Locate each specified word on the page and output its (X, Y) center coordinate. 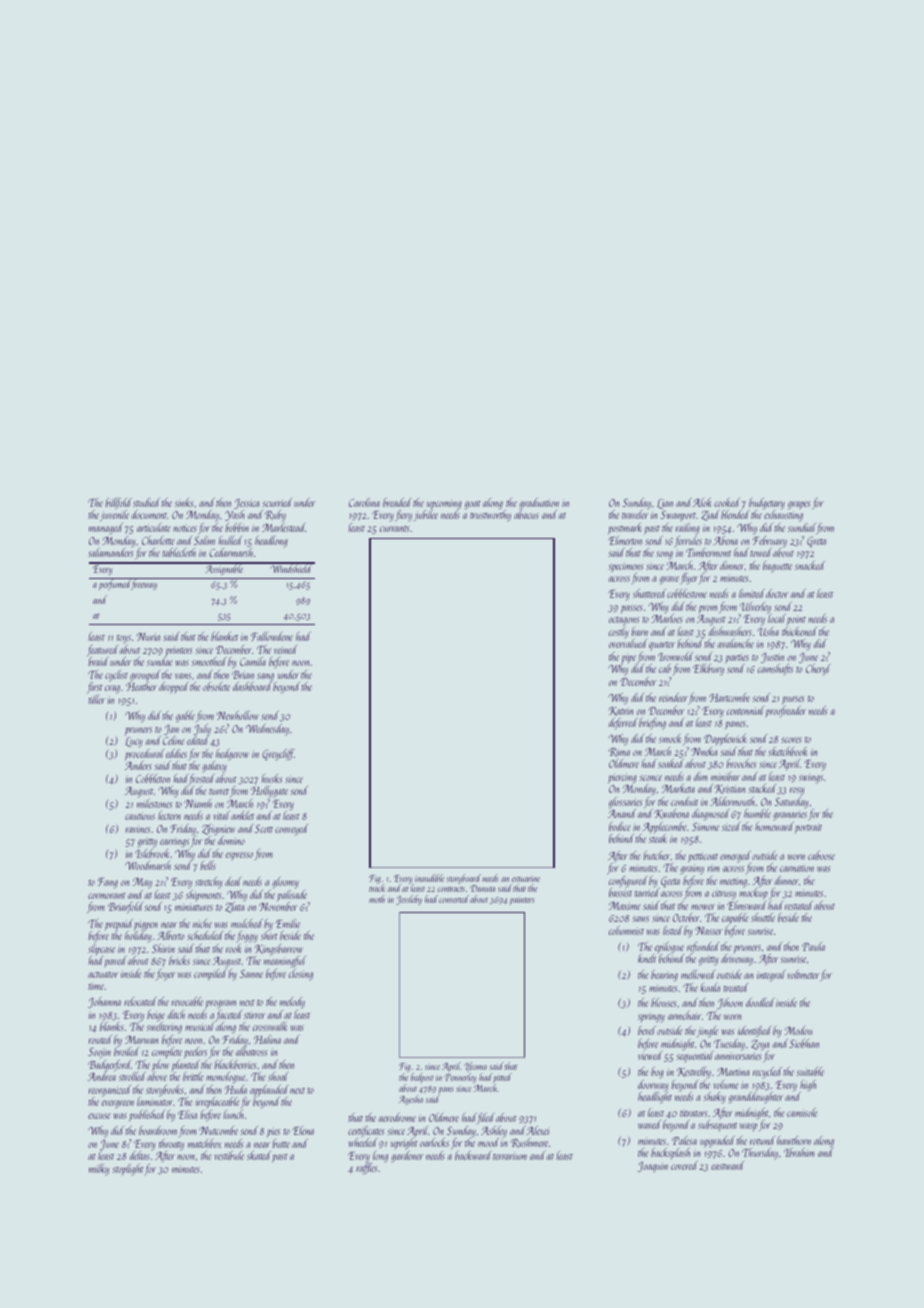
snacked (810, 565)
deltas (140, 1155)
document (149, 514)
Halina (267, 1039)
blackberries (235, 1064)
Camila (253, 661)
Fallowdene (272, 636)
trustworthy (490, 516)
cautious (140, 816)
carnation (797, 868)
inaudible (429, 878)
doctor (777, 593)
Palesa (684, 1140)
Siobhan (804, 1043)
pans (446, 1090)
